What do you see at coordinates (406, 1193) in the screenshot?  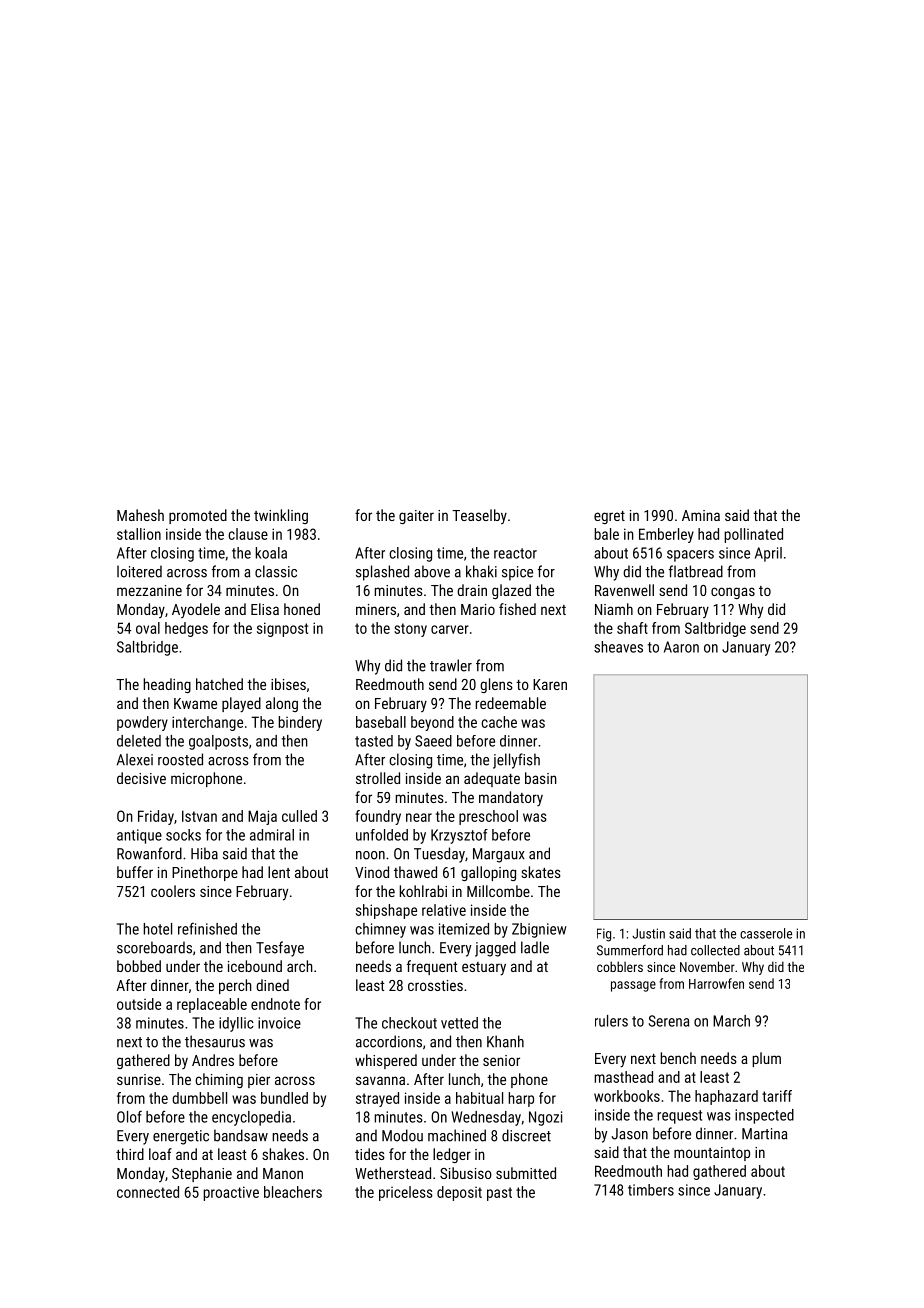 I see `priceless` at bounding box center [406, 1193].
